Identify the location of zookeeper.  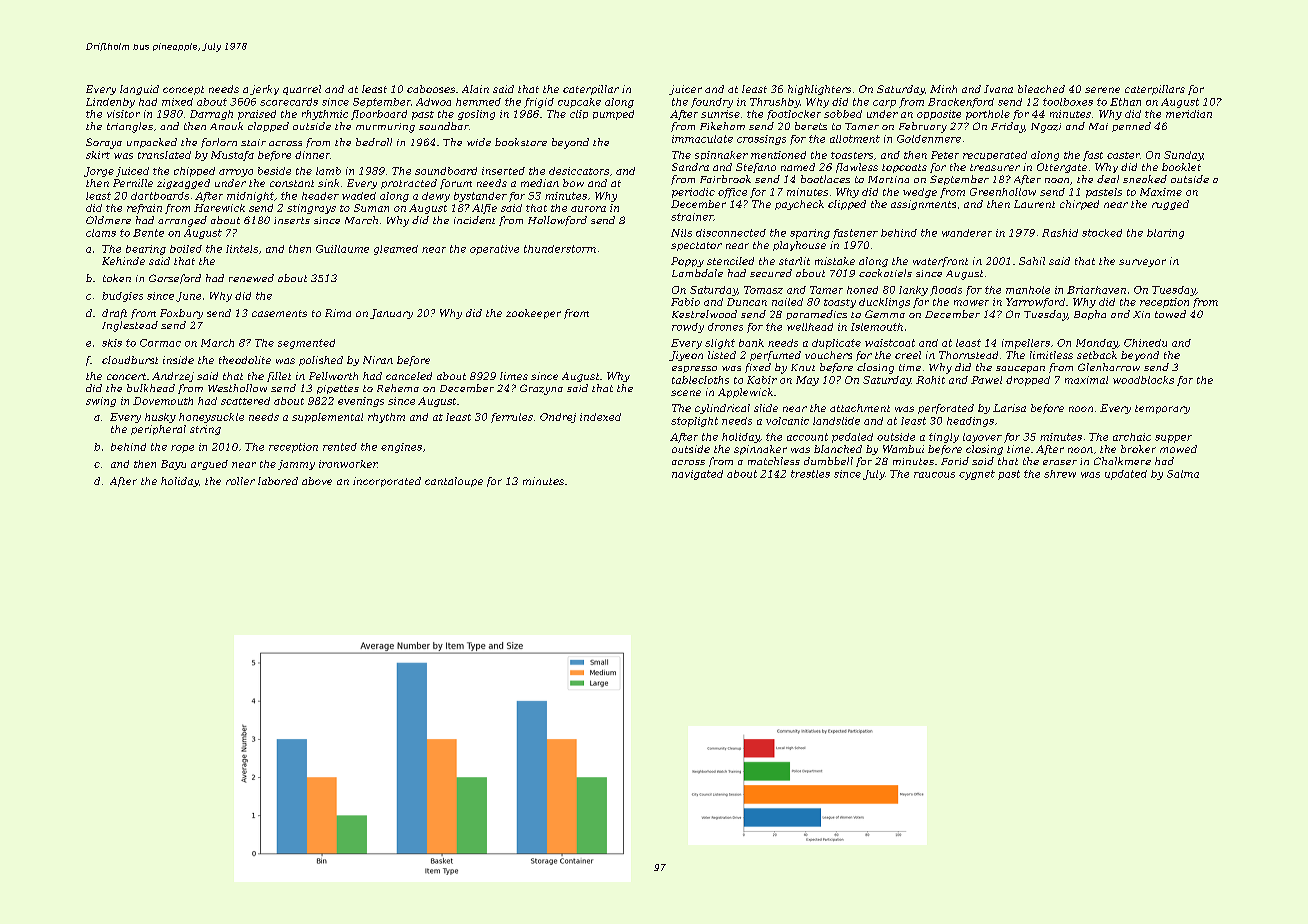
(533, 314).
